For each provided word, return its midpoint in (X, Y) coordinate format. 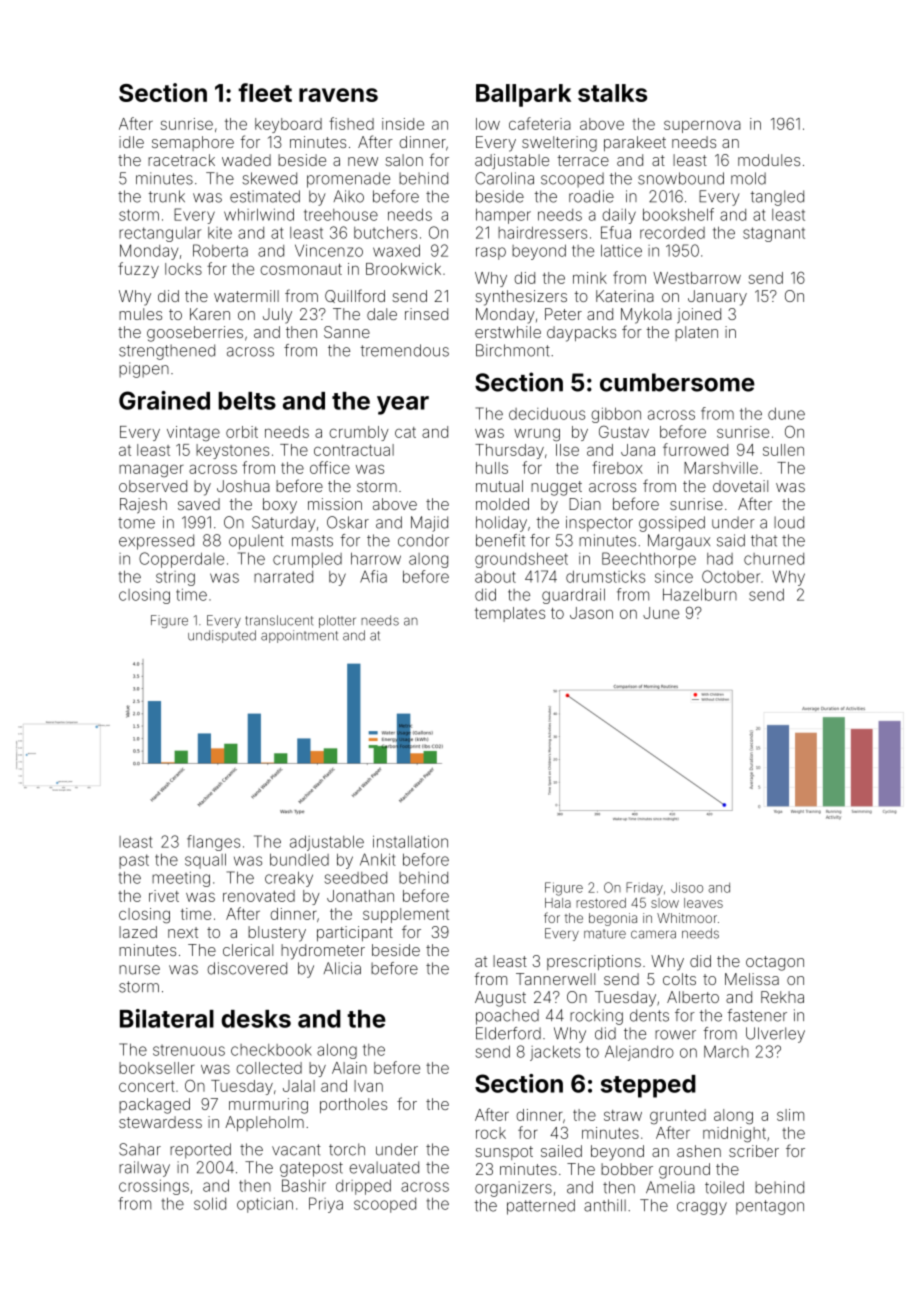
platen (696, 333)
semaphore (193, 143)
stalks (612, 93)
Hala (558, 903)
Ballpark (523, 95)
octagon (775, 963)
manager (151, 470)
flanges (213, 843)
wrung (537, 435)
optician (265, 1205)
